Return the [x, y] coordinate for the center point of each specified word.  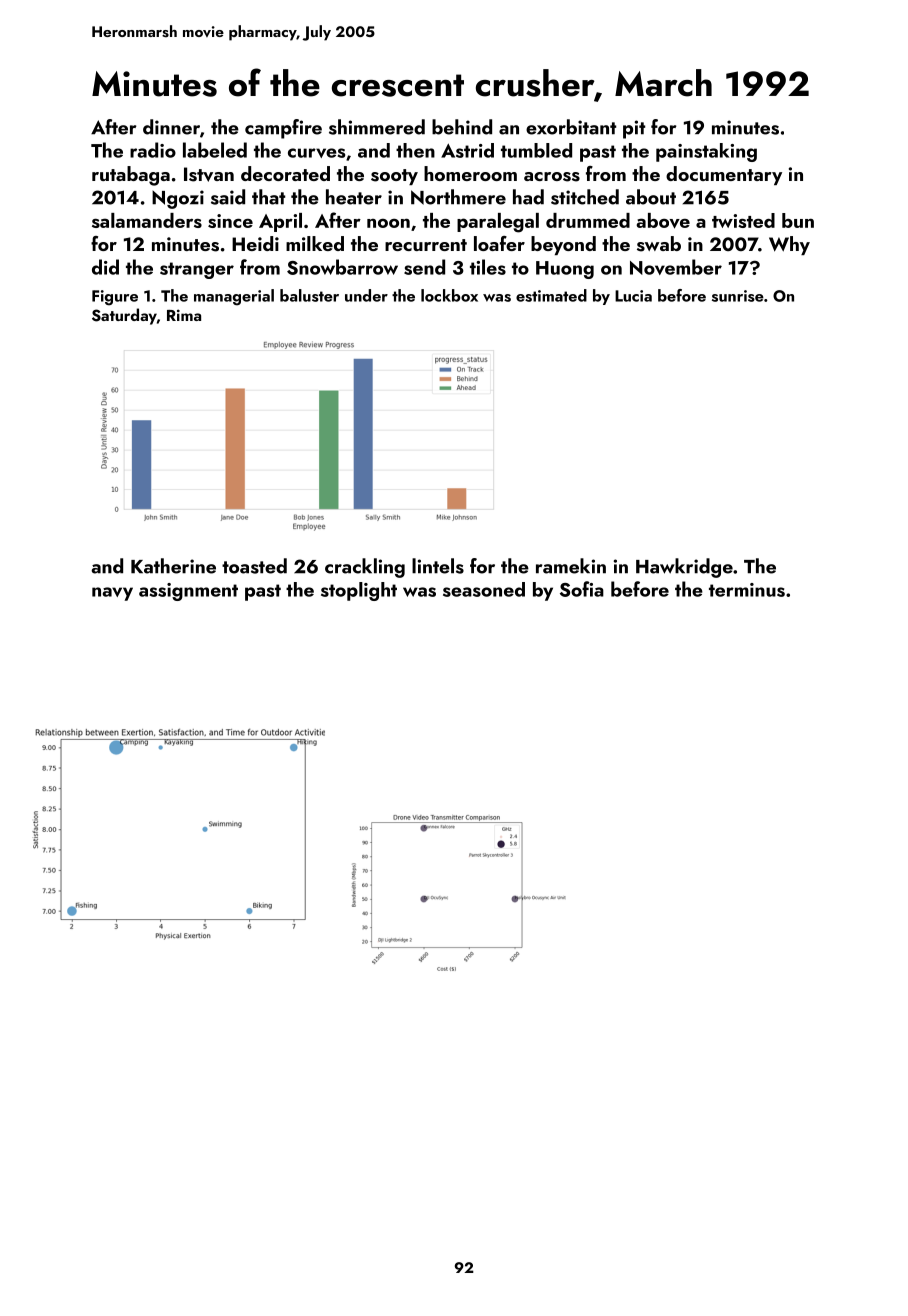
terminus [747, 590]
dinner [171, 127]
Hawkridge [684, 568]
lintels [438, 566]
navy [112, 594]
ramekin [571, 566]
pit [634, 129]
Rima [184, 315]
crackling [365, 568]
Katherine [173, 566]
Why [789, 245]
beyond [563, 245]
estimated [551, 295]
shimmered [377, 127]
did [105, 267]
